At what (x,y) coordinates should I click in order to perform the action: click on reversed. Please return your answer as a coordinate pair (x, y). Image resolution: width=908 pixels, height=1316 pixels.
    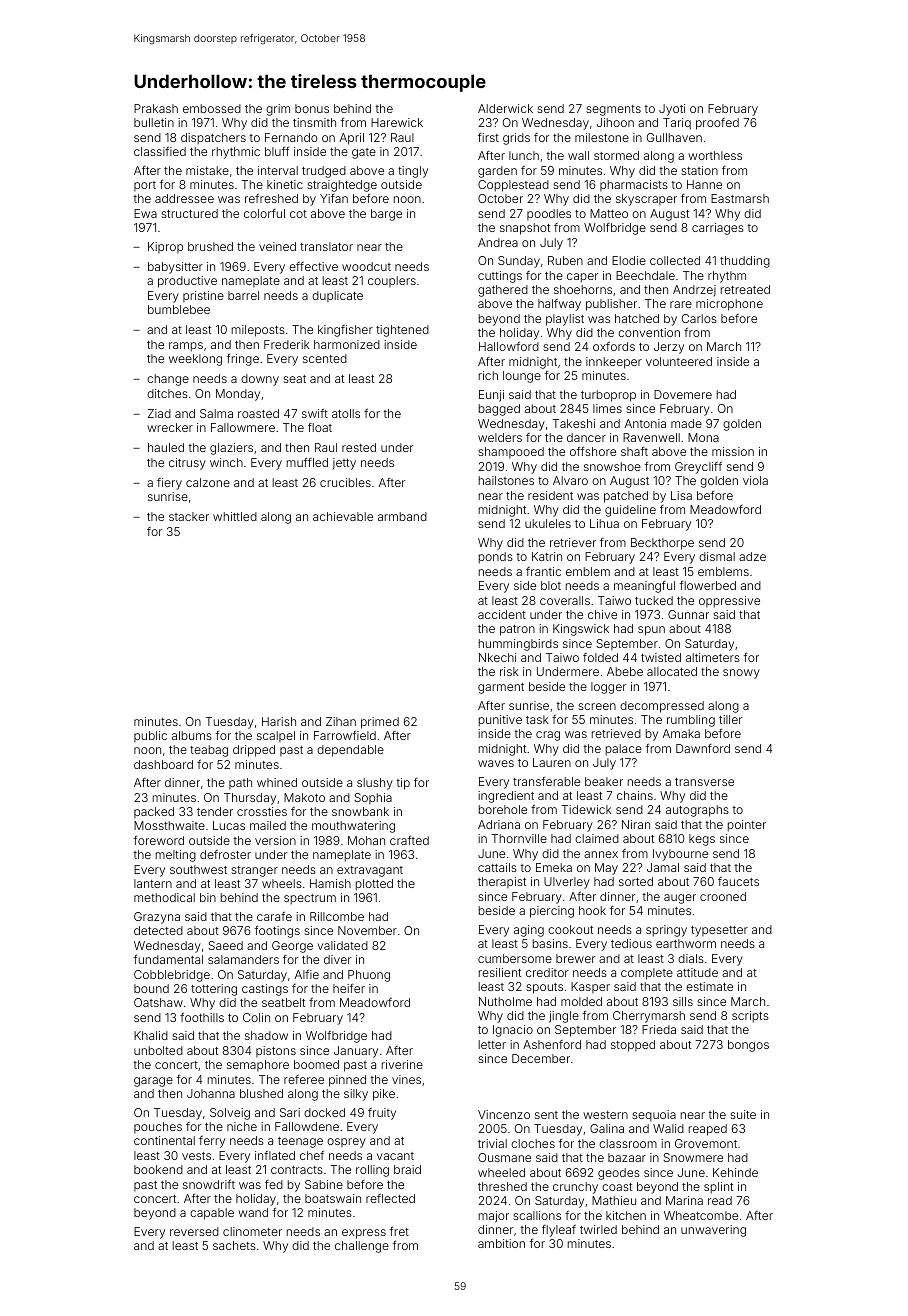
    Looking at the image, I should click on (194, 1231).
